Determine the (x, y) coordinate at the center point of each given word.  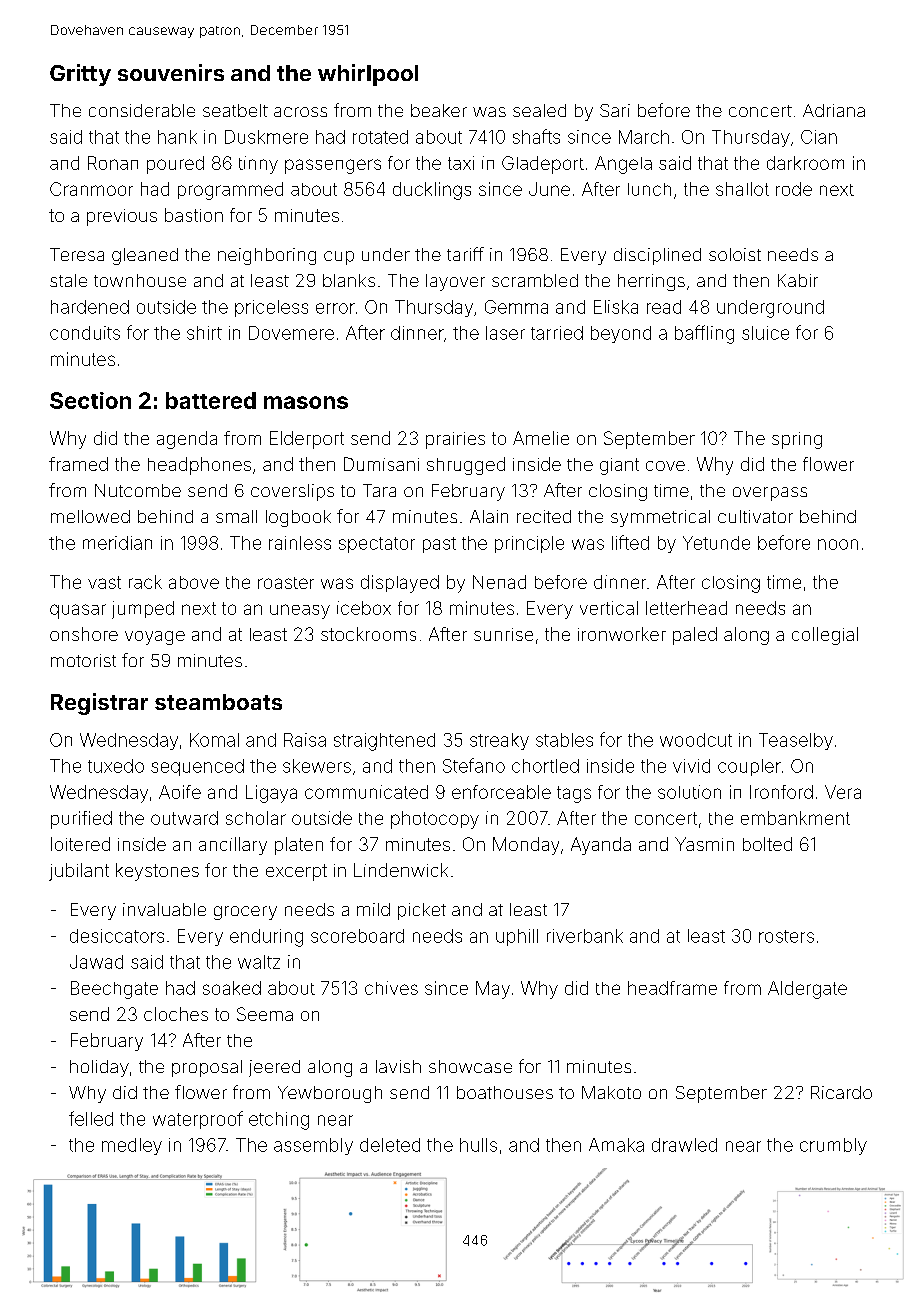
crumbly (833, 1146)
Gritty (80, 75)
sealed (539, 110)
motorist (83, 660)
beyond (621, 334)
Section (90, 400)
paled (695, 636)
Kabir (798, 280)
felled (91, 1118)
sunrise (503, 634)
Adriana (834, 110)
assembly (313, 1146)
